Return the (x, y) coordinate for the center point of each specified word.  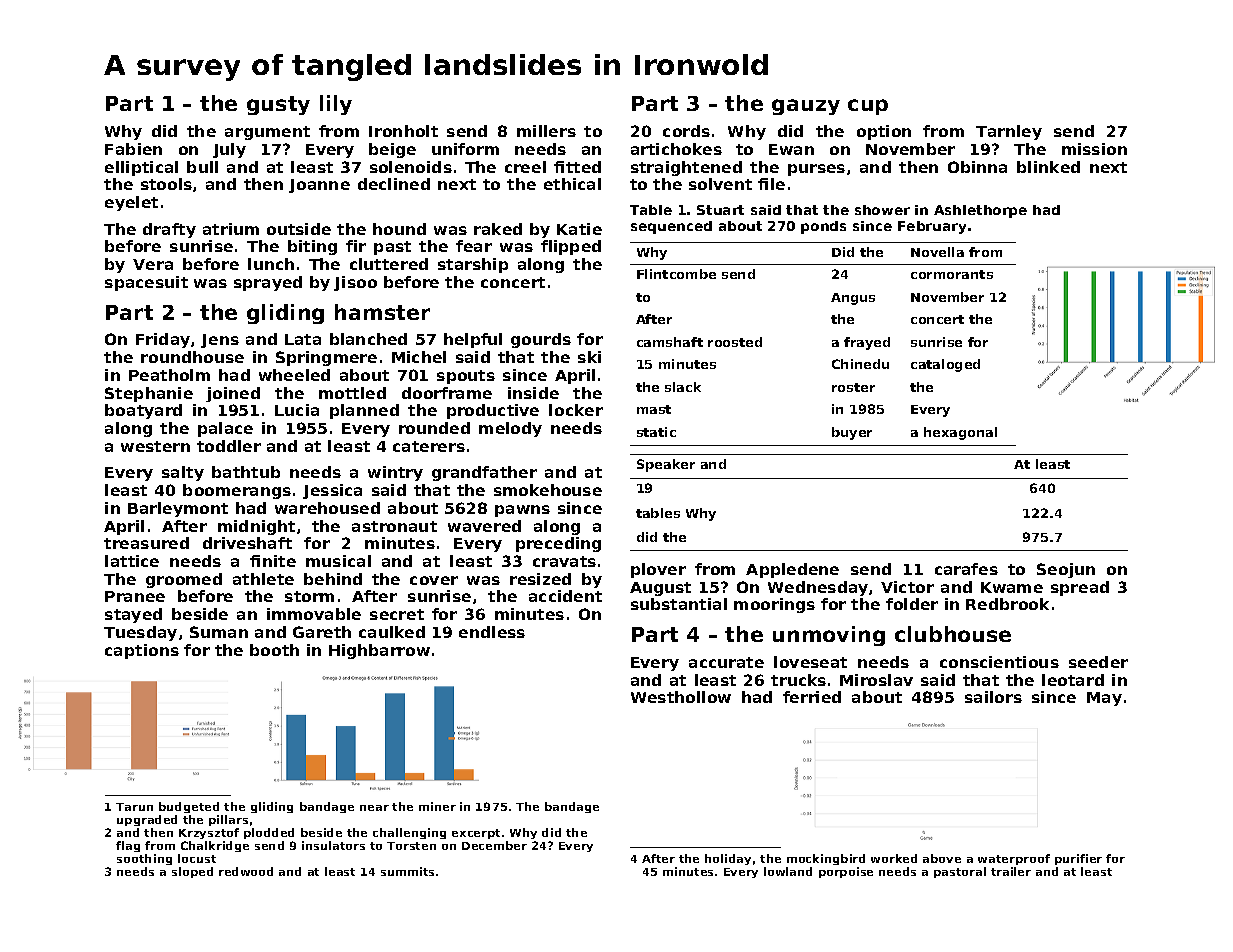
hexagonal (960, 433)
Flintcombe (676, 274)
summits (407, 871)
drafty (169, 230)
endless (492, 632)
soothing (144, 859)
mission (1094, 149)
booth (274, 650)
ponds (823, 227)
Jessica (332, 491)
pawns (522, 511)
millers (546, 131)
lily (336, 105)
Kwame (1012, 587)
